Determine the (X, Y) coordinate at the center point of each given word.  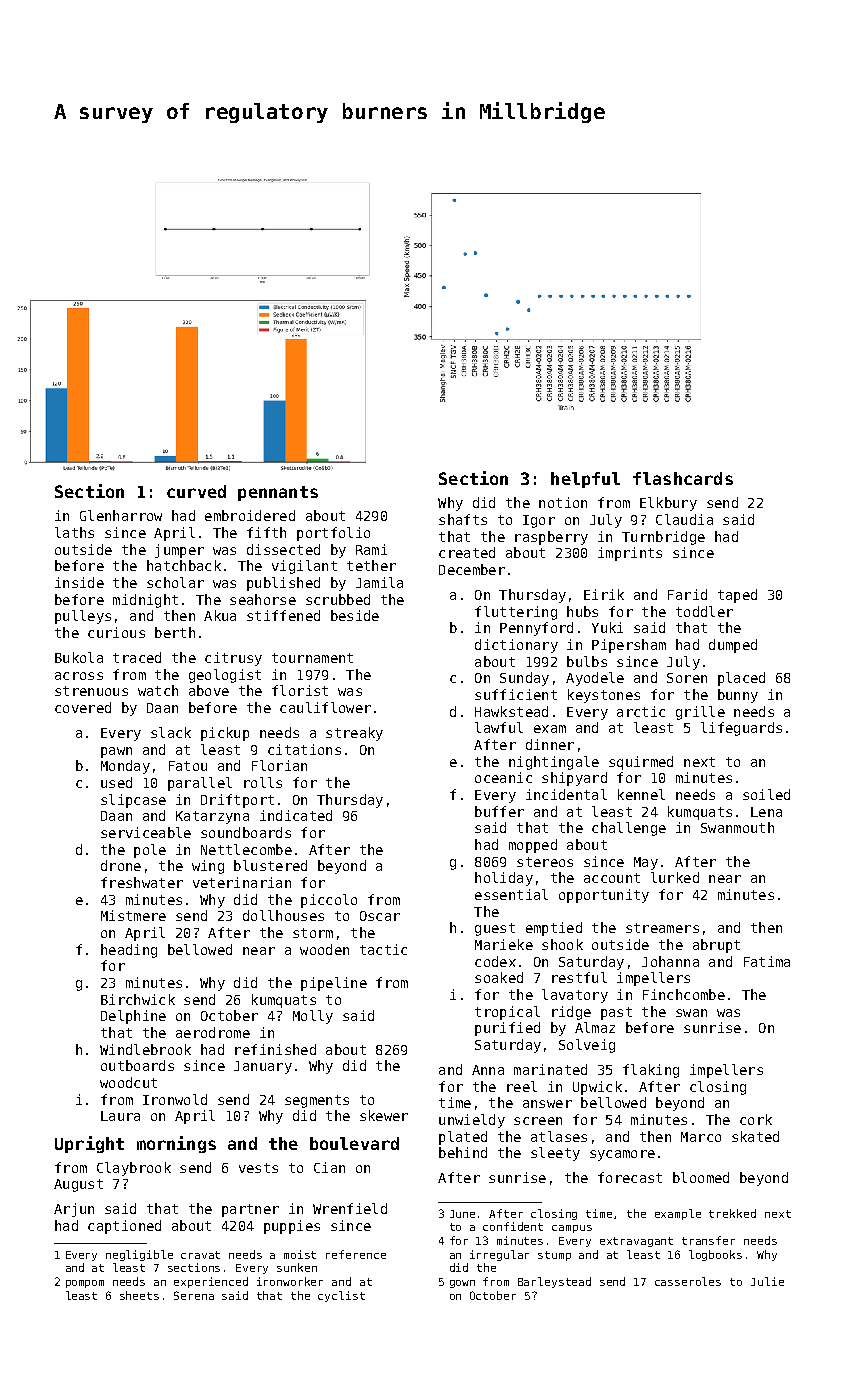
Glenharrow (121, 515)
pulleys (83, 617)
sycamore (622, 1155)
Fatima (767, 961)
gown (462, 1284)
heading (129, 951)
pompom (85, 1284)
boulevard (354, 1143)
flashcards (683, 478)
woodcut (128, 1082)
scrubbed (338, 599)
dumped (733, 646)
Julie (767, 1281)
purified (507, 1029)
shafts (463, 519)
